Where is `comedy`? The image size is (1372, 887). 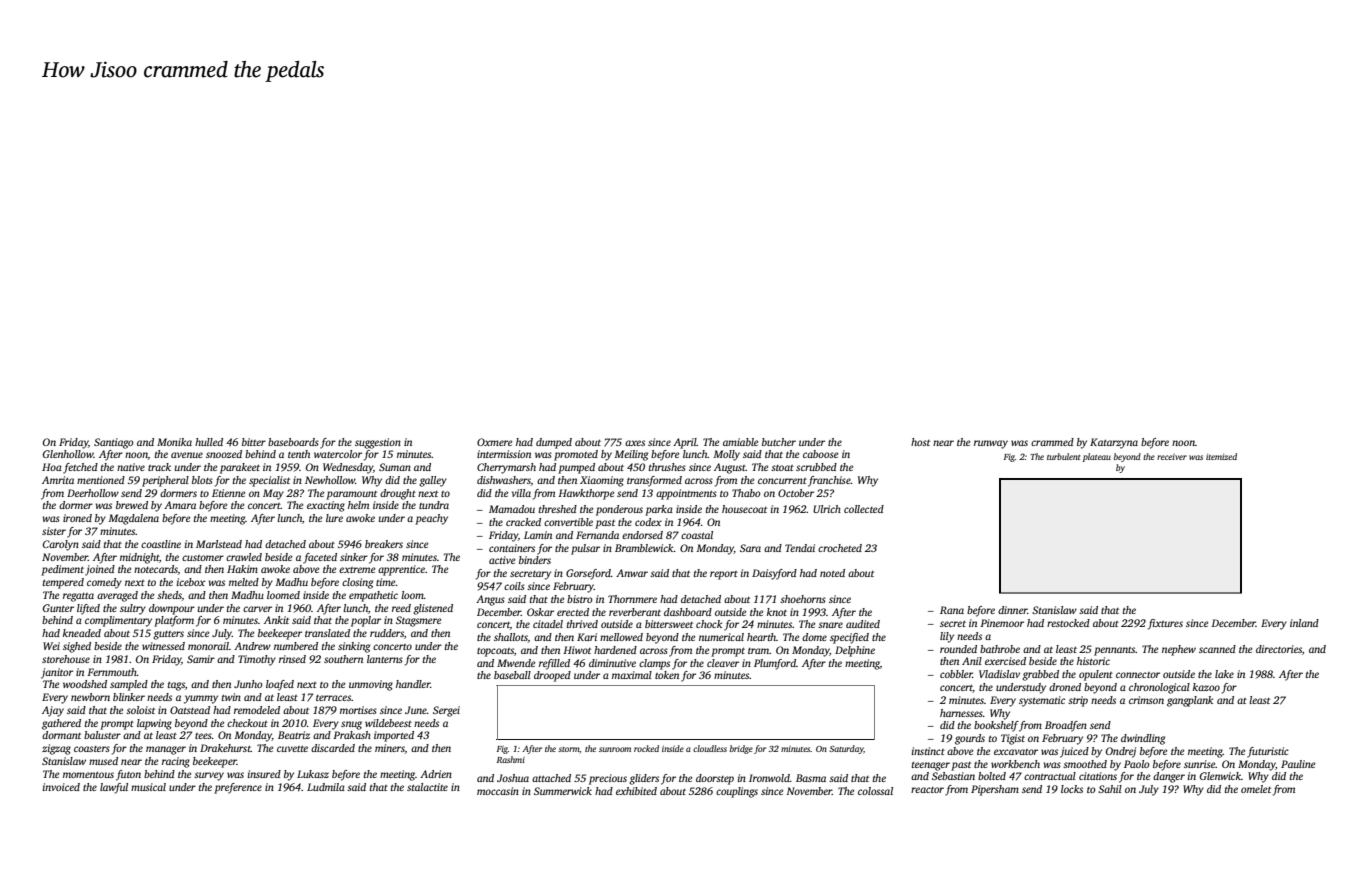 comedy is located at coordinates (104, 583).
